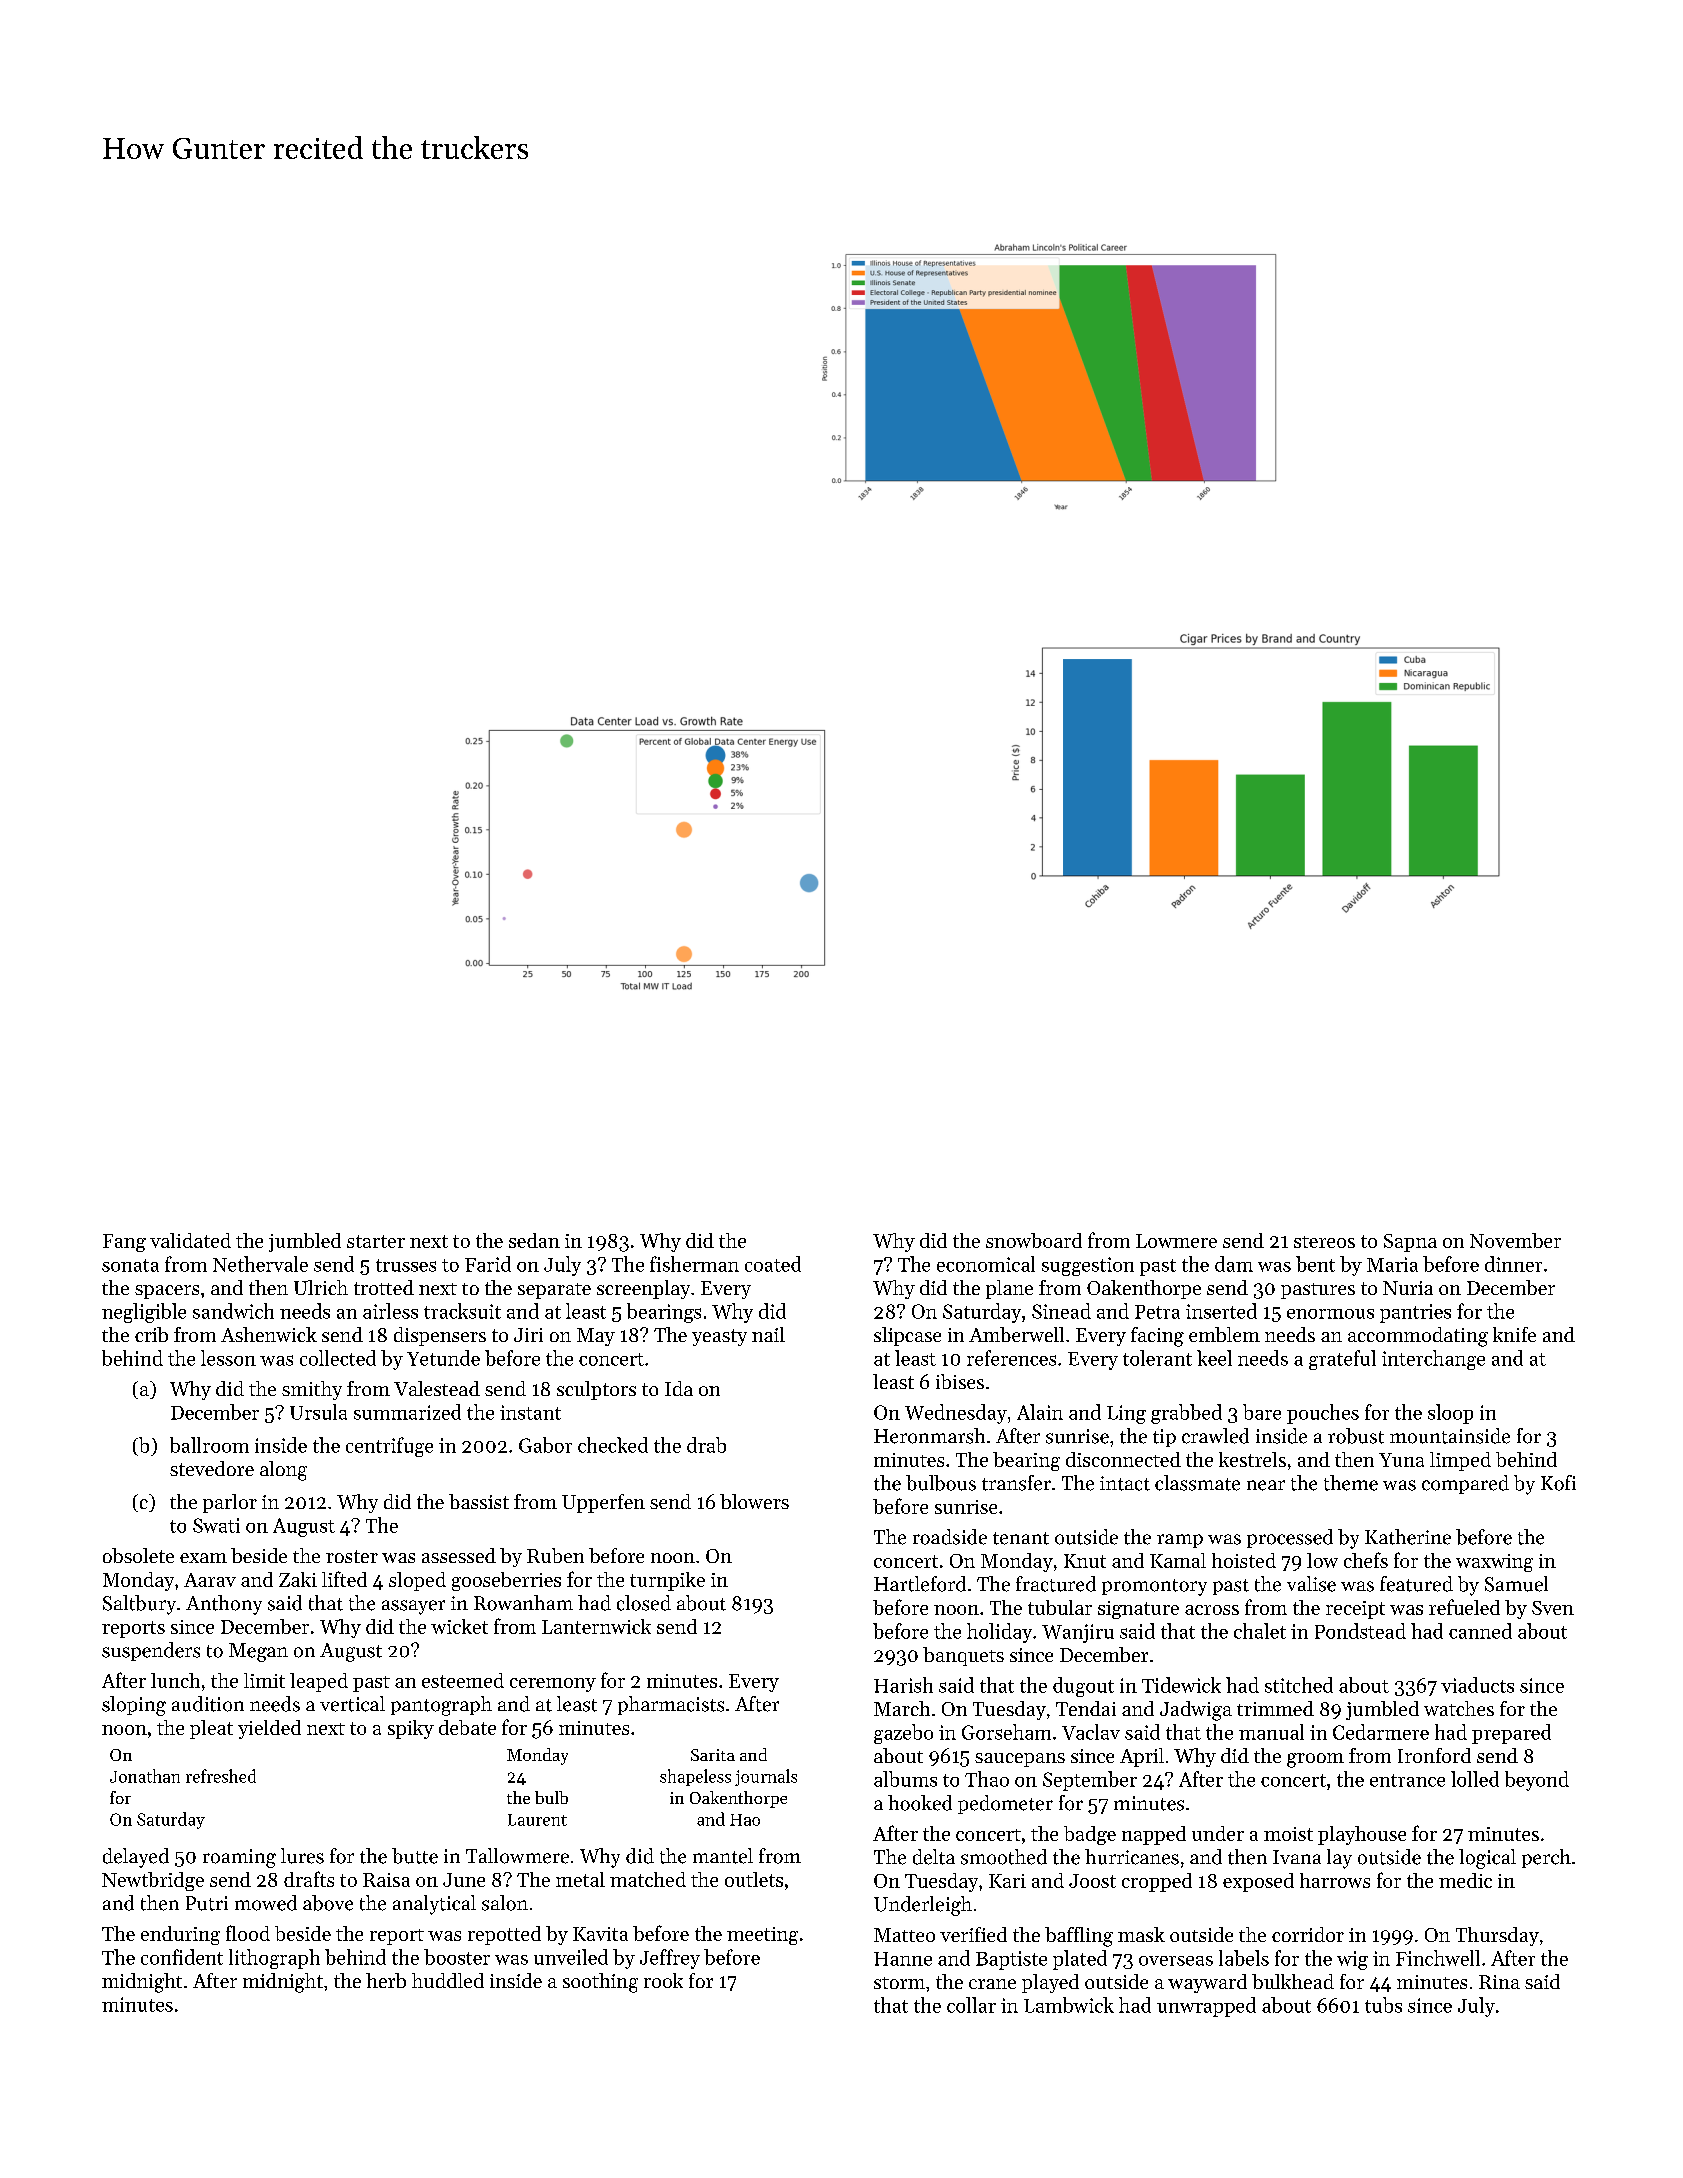 This page has width=1683, height=2178. I want to click on crawled, so click(1215, 1436).
